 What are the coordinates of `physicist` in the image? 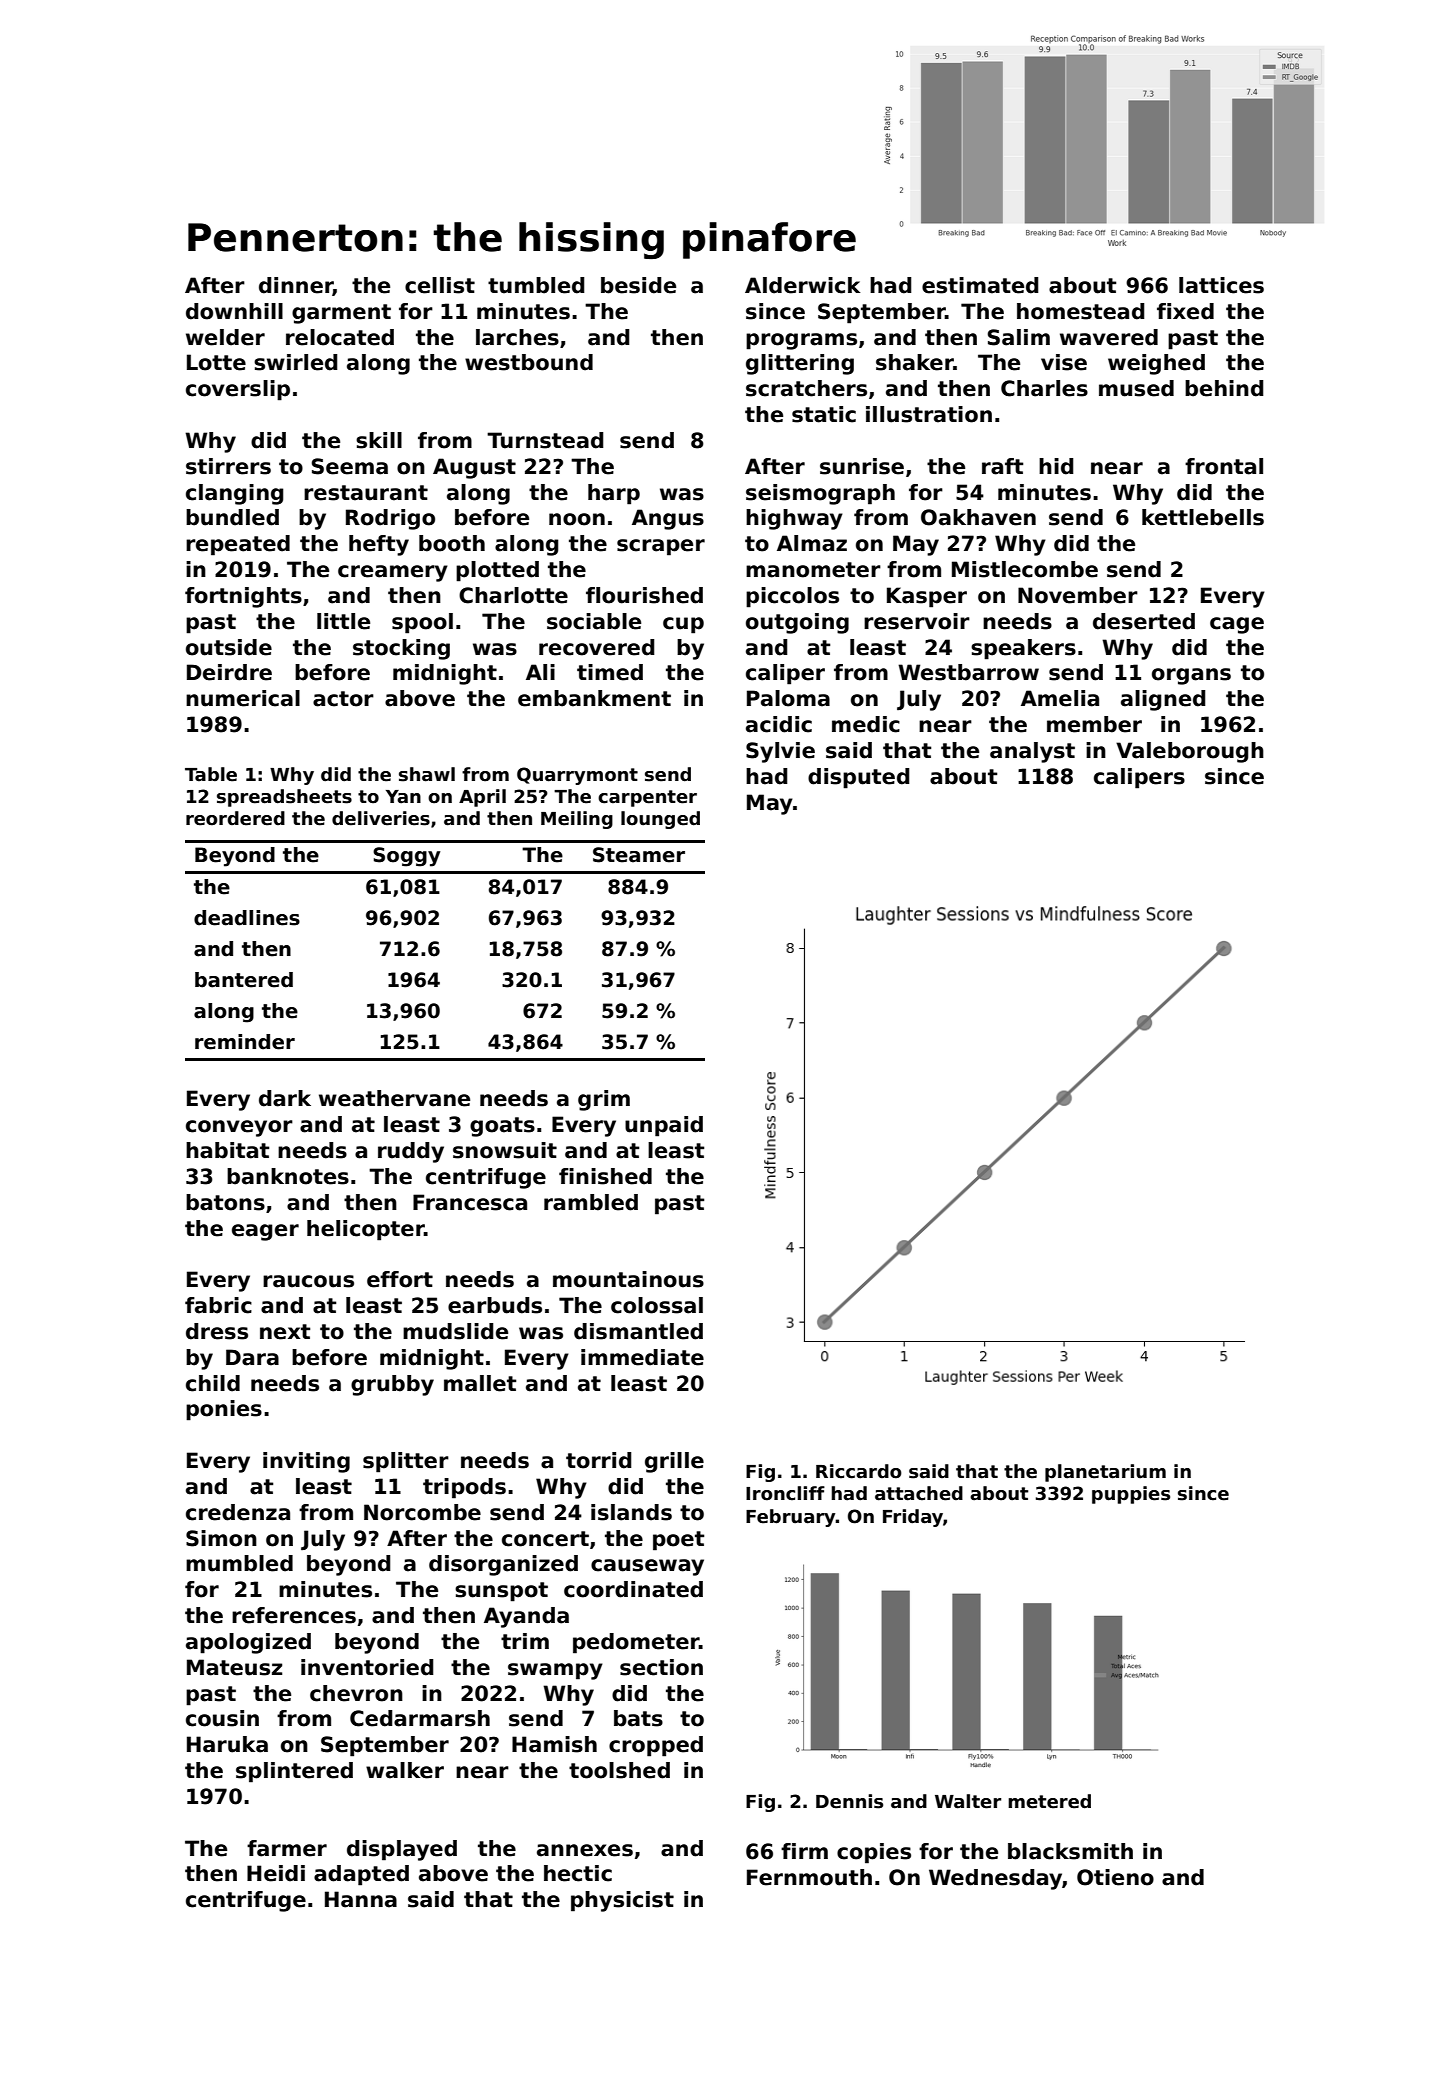 It's located at (622, 1901).
